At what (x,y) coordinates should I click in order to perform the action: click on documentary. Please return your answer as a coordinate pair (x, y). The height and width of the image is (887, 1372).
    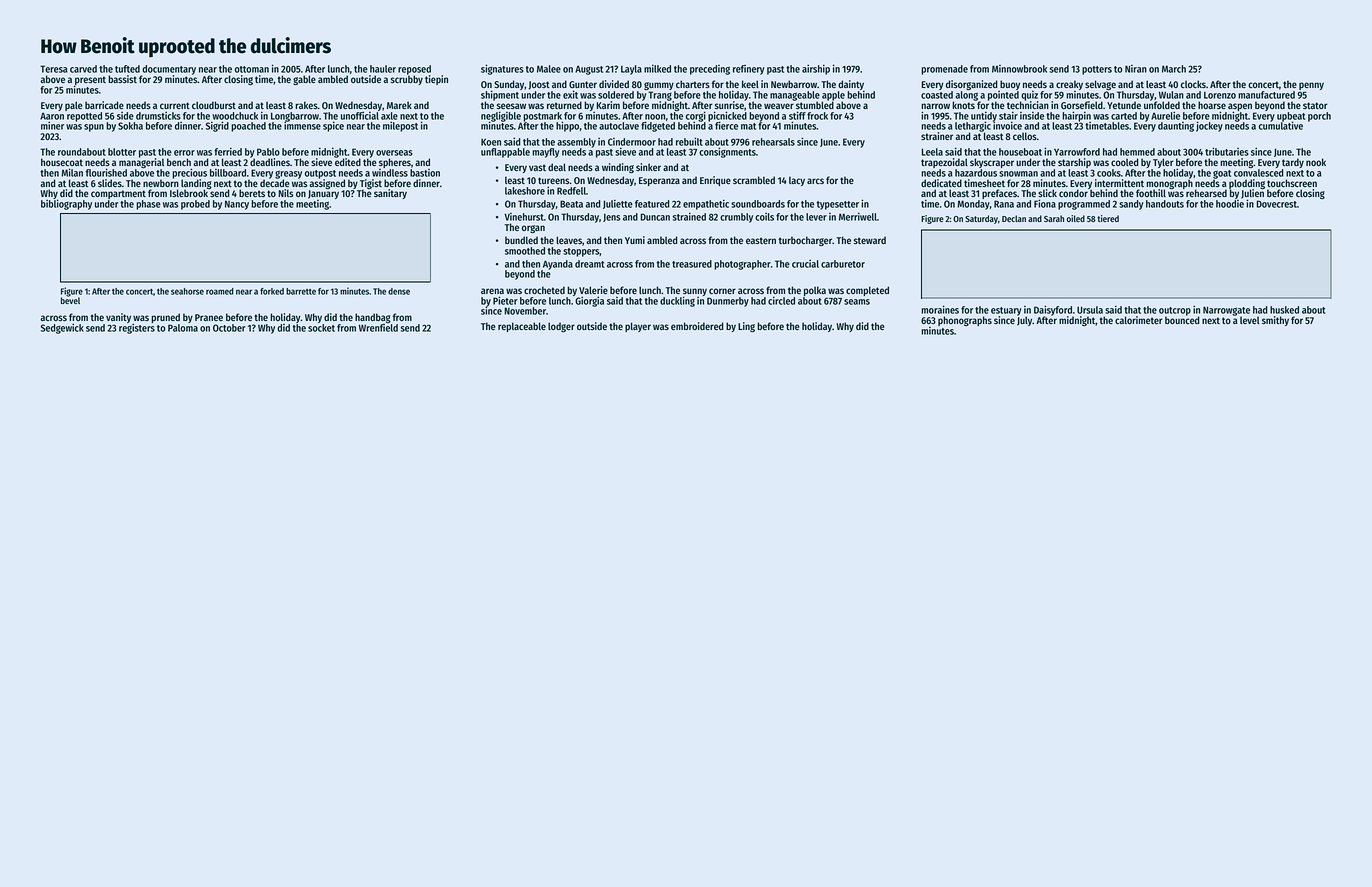
    Looking at the image, I should click on (169, 70).
